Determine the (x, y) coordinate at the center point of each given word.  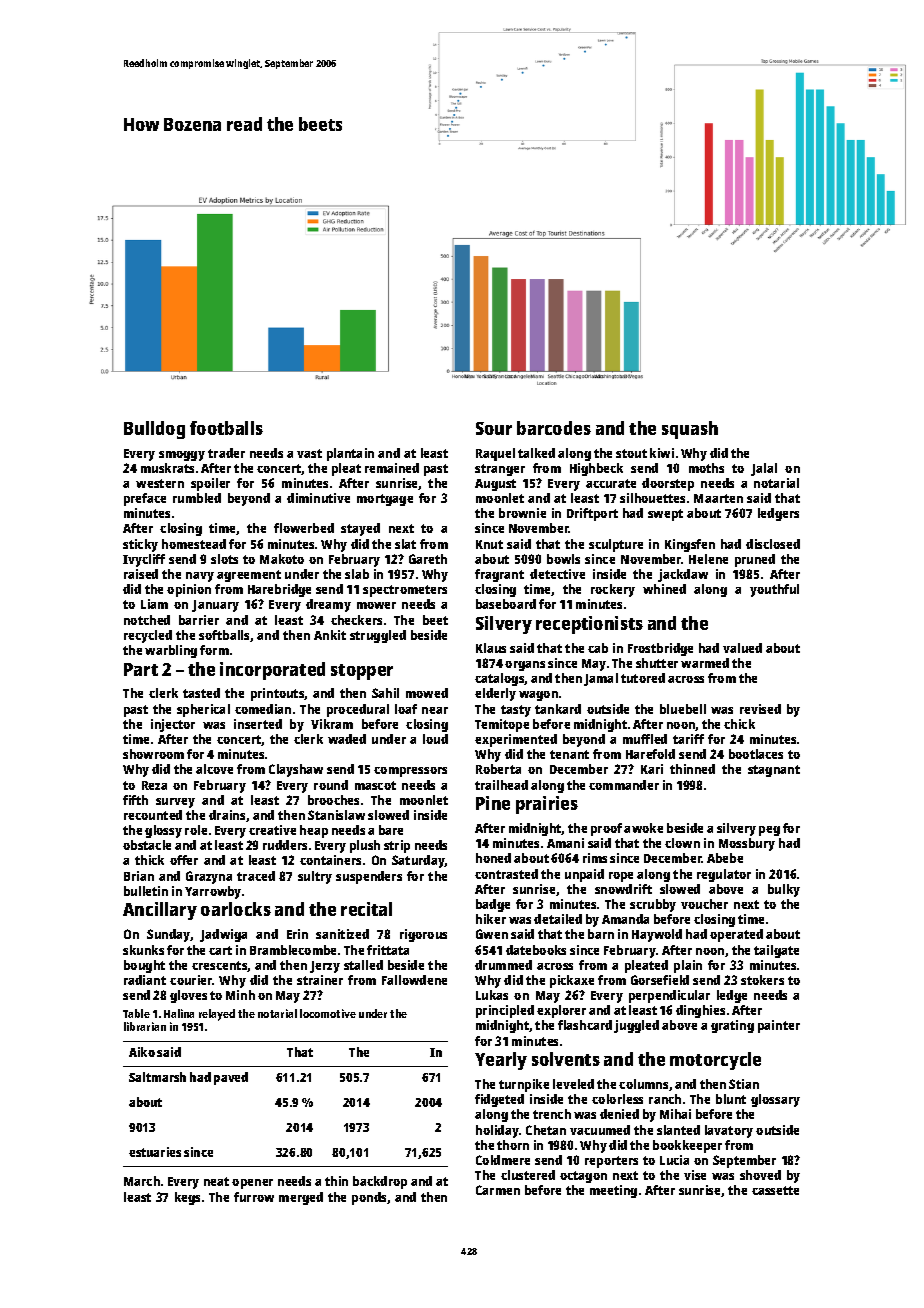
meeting (613, 1191)
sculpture (616, 545)
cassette (775, 1190)
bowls (563, 559)
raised (141, 574)
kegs (187, 1198)
